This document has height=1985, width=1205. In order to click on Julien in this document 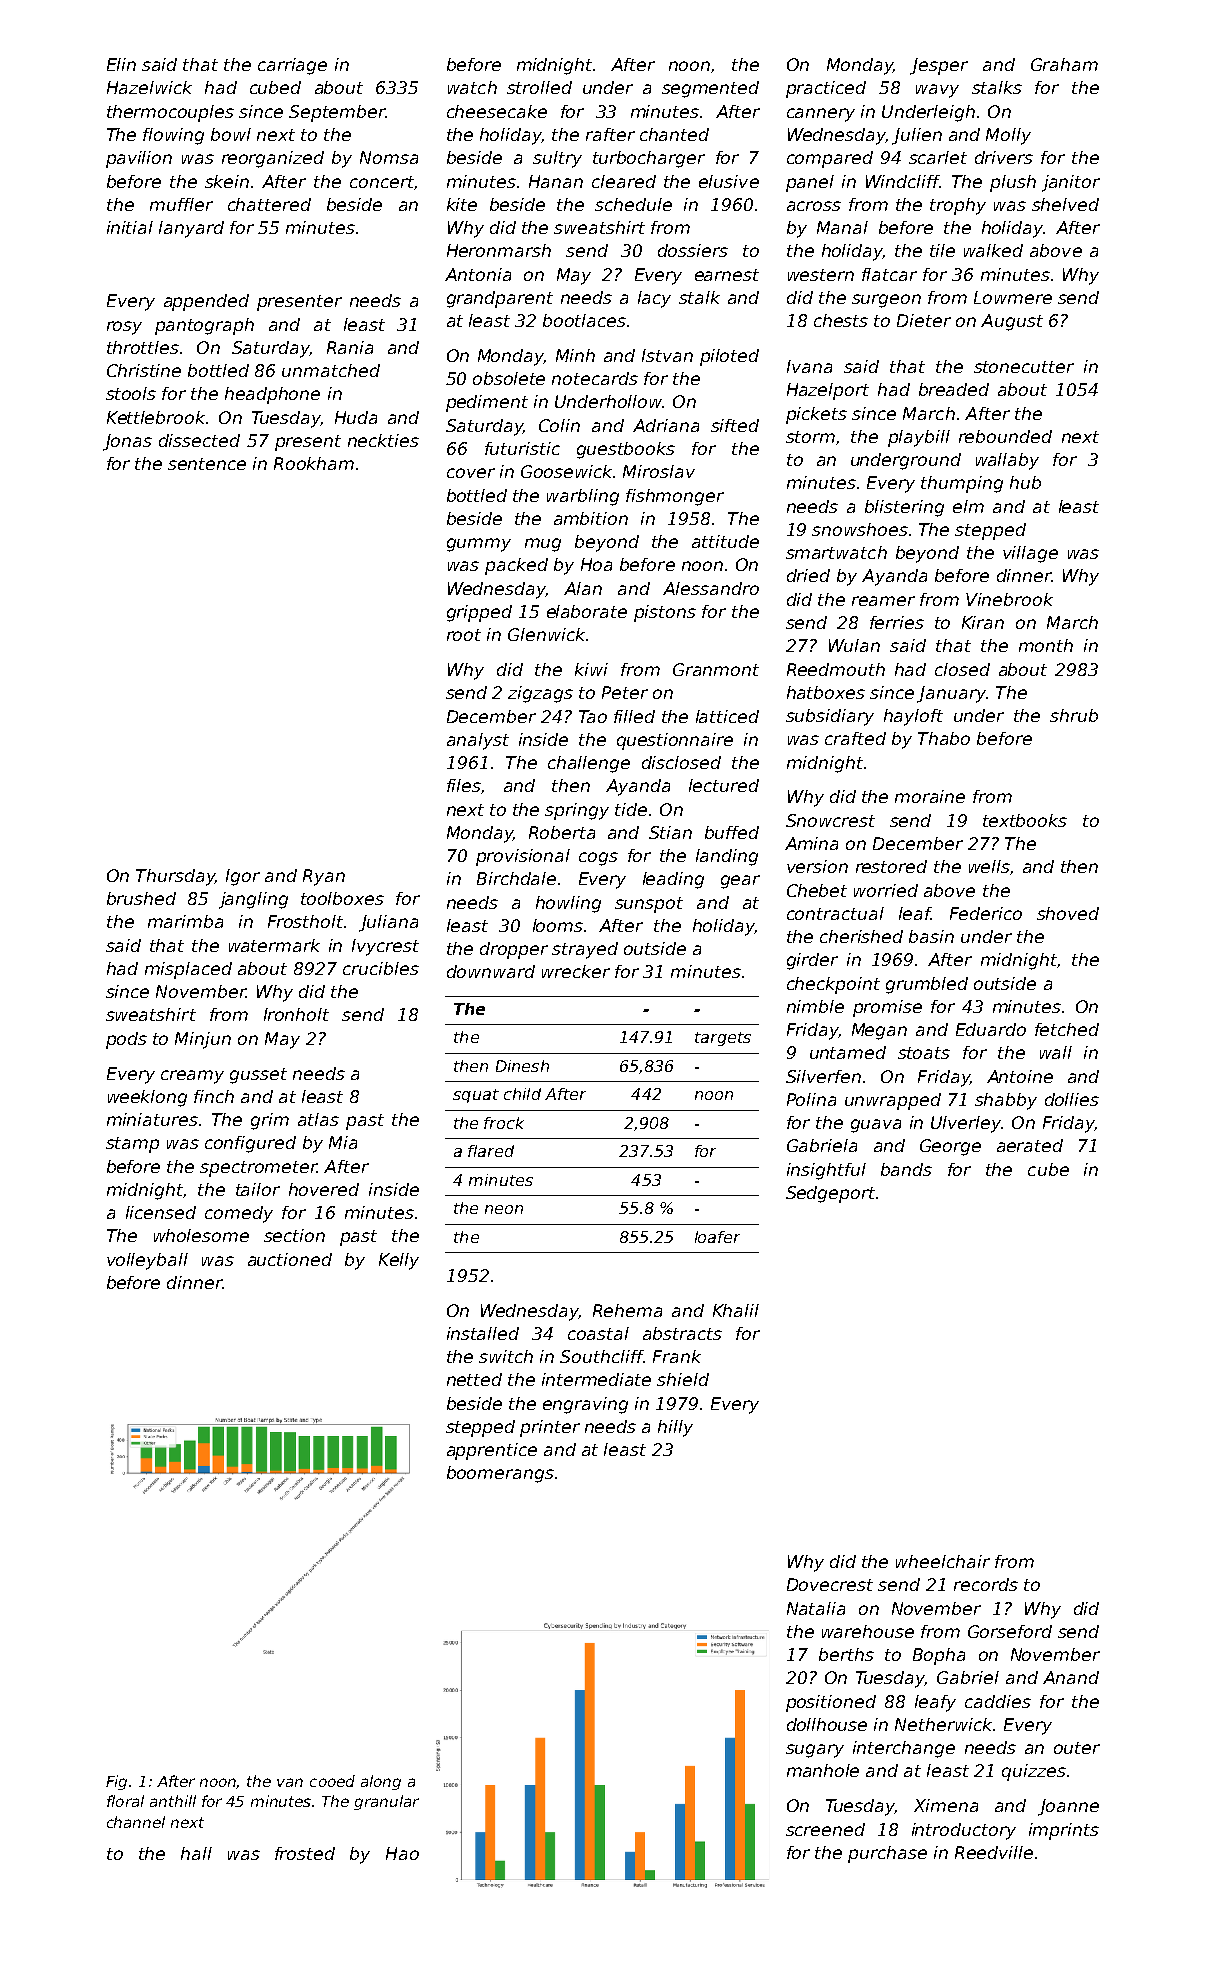, I will do `click(917, 136)`.
